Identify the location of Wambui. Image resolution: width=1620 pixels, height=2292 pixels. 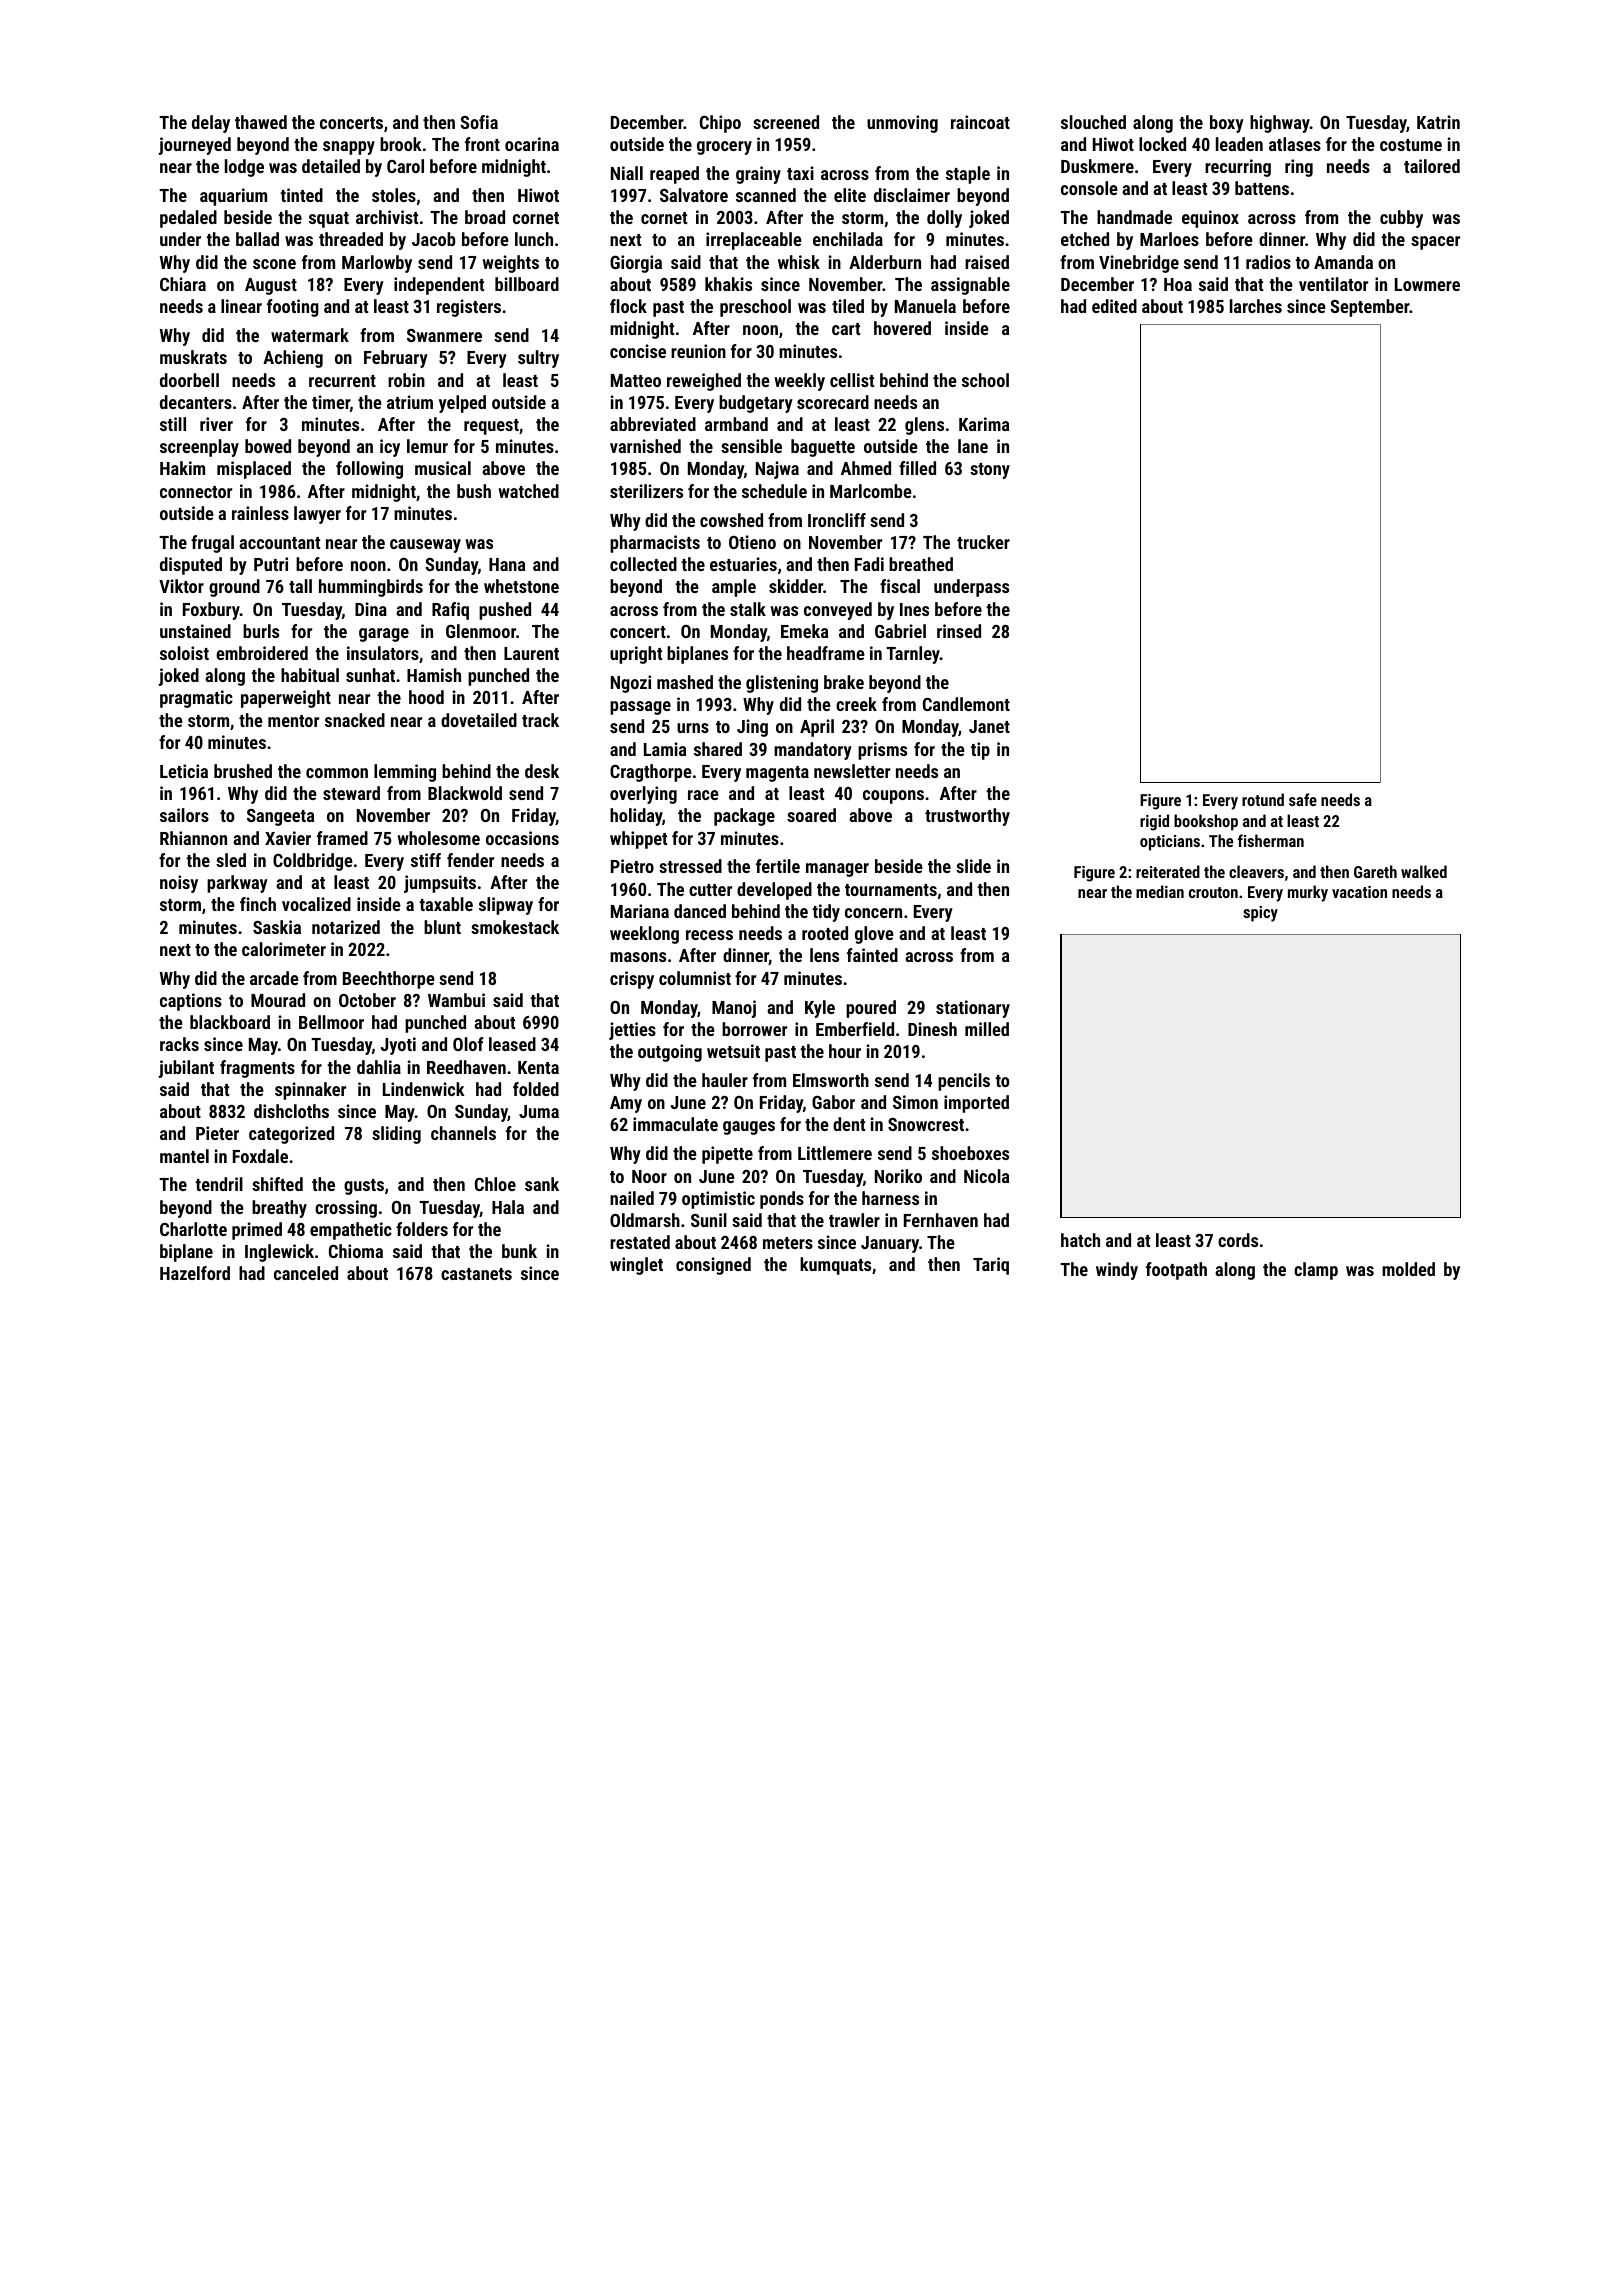
(456, 1000).
